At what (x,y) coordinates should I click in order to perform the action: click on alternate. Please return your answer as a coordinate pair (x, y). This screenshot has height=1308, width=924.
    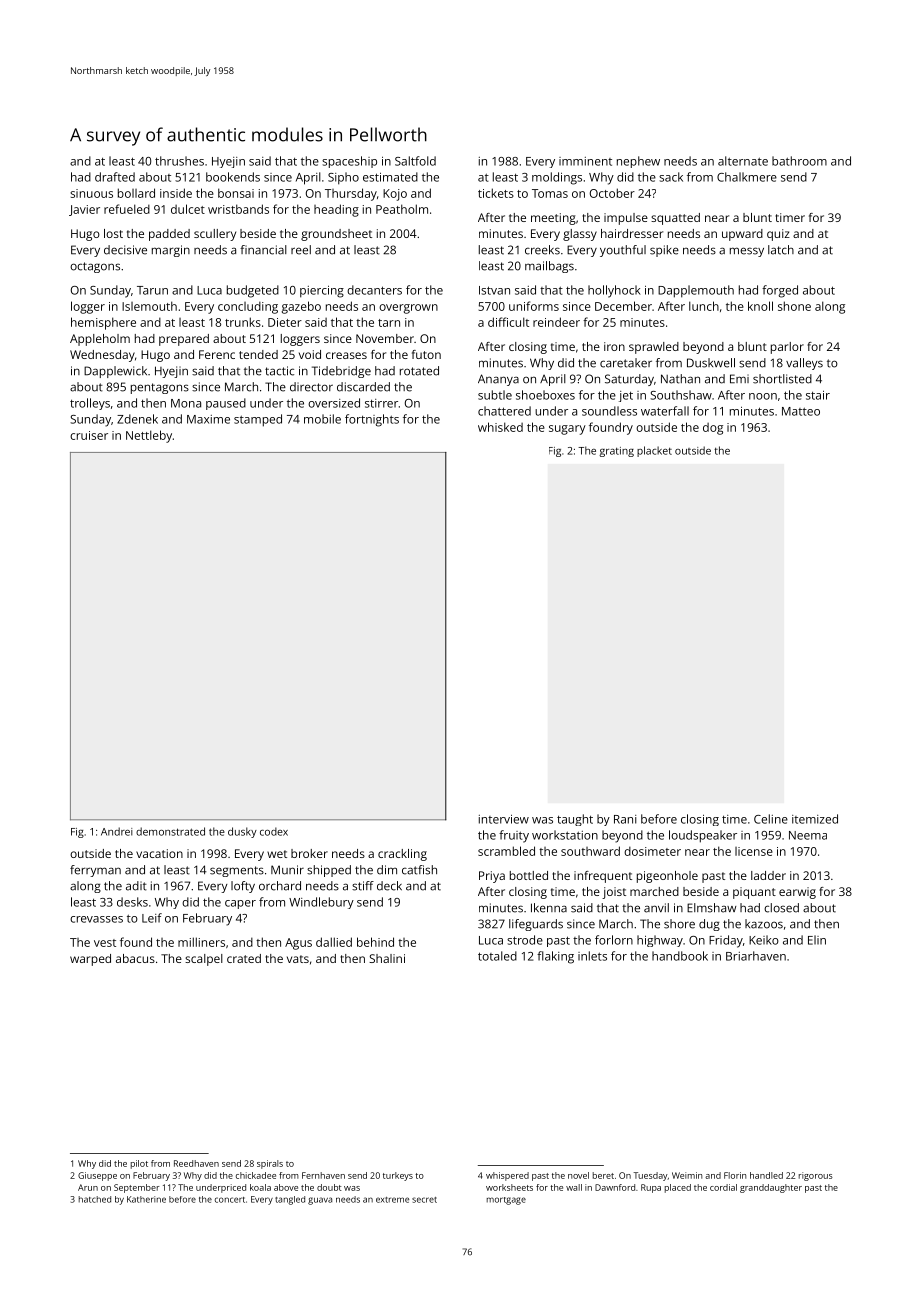
    Looking at the image, I should click on (743, 161).
